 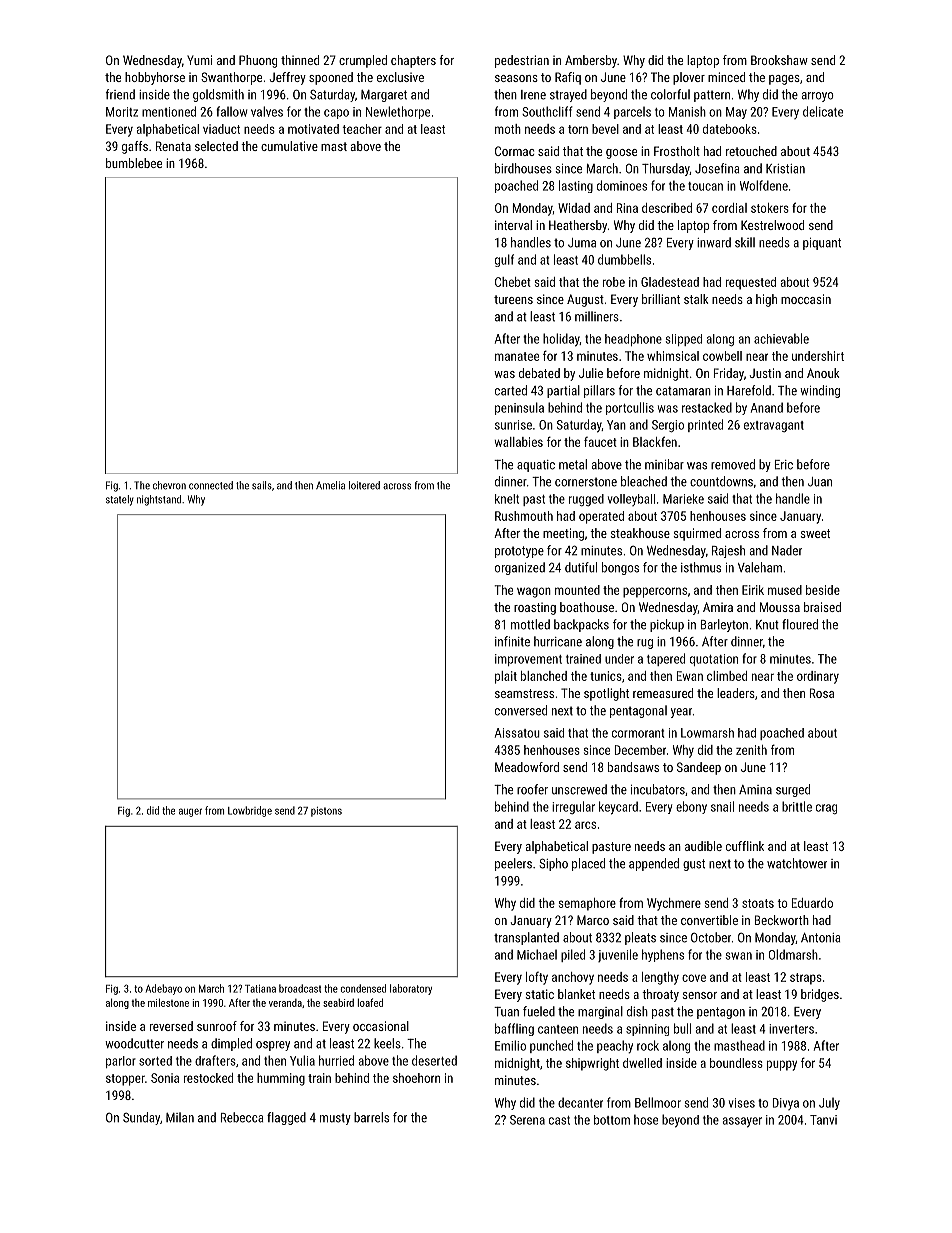 I want to click on manatee, so click(x=517, y=356).
